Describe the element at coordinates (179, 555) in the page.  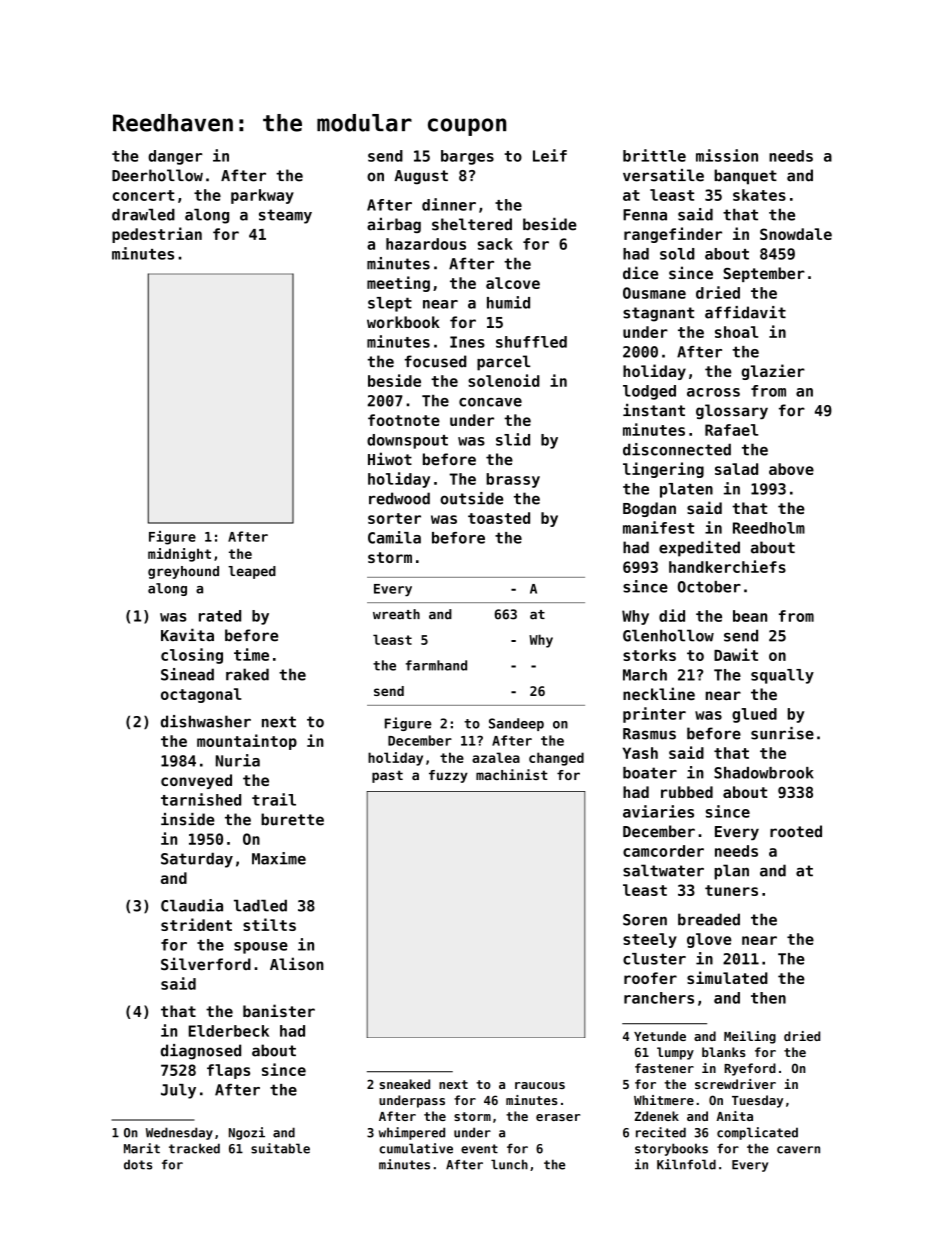
I see `midnight` at that location.
